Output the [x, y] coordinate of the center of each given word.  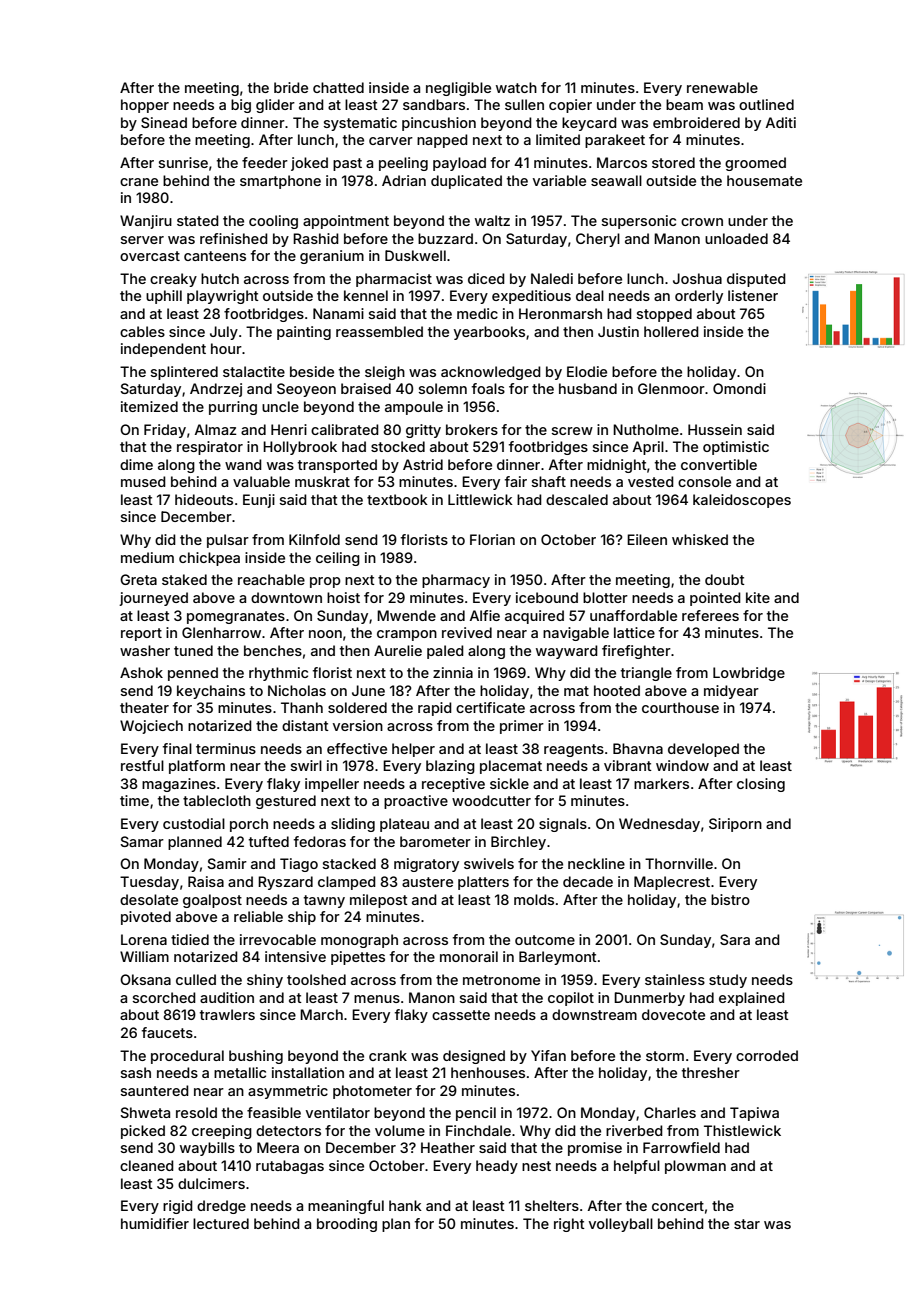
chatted [338, 87]
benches [273, 650]
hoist [343, 597]
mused [143, 481]
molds [534, 899]
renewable [722, 87]
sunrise [183, 162]
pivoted [146, 918]
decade [588, 881]
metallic [240, 1072]
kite [758, 597]
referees [710, 615]
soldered [357, 707]
